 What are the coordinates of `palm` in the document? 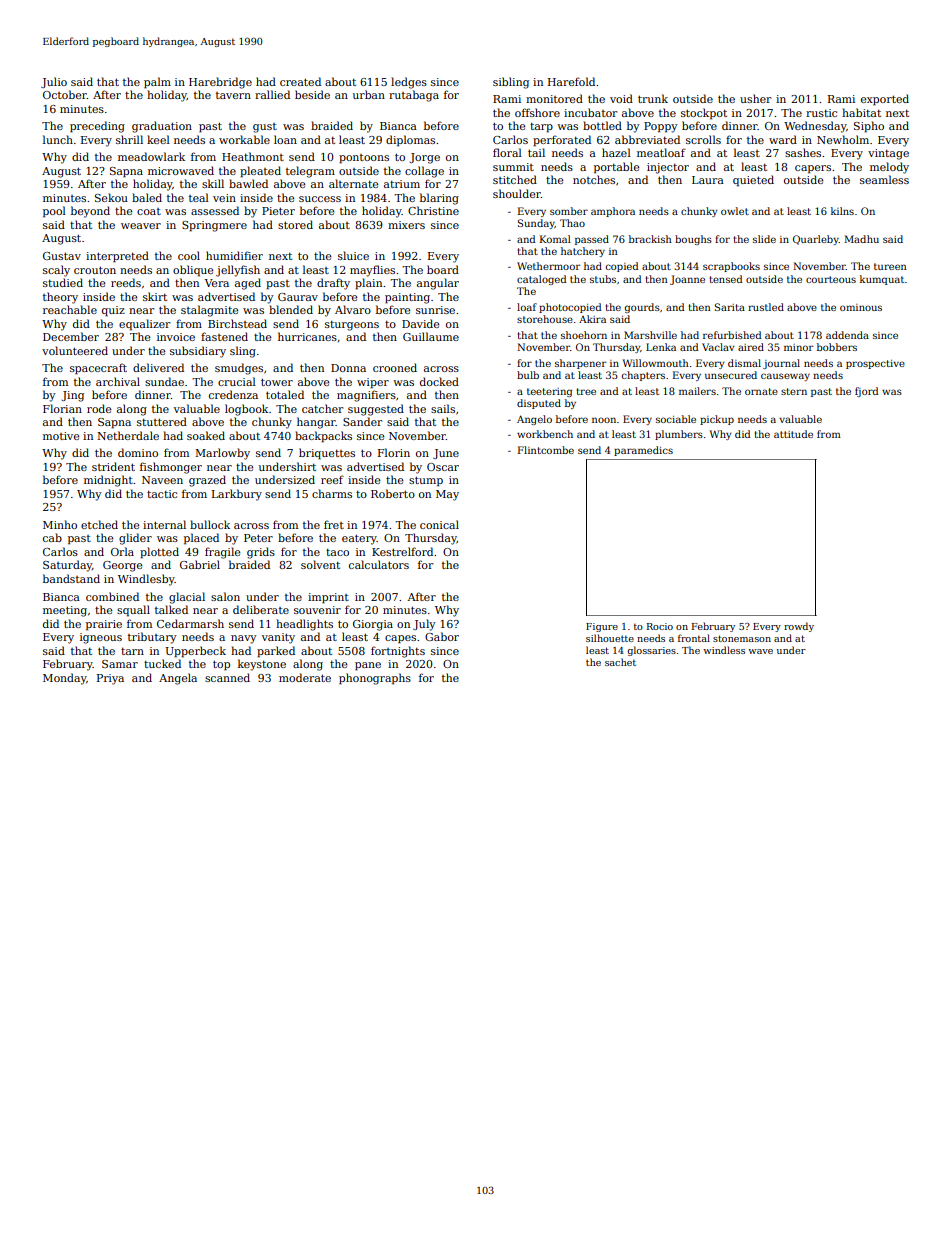 It's located at (157, 83).
